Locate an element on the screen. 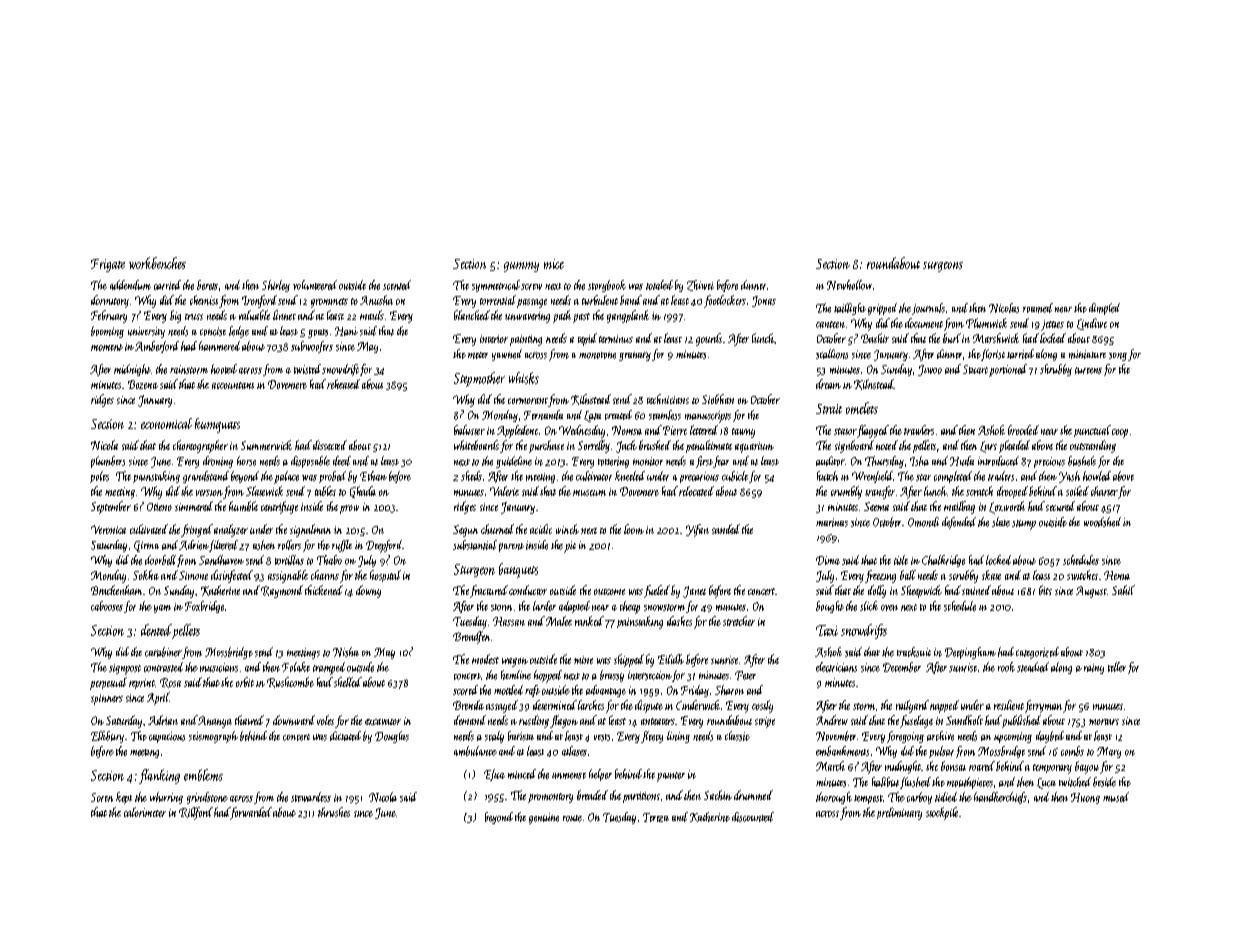 The height and width of the screenshot is (952, 1233). Soren is located at coordinates (102, 797).
